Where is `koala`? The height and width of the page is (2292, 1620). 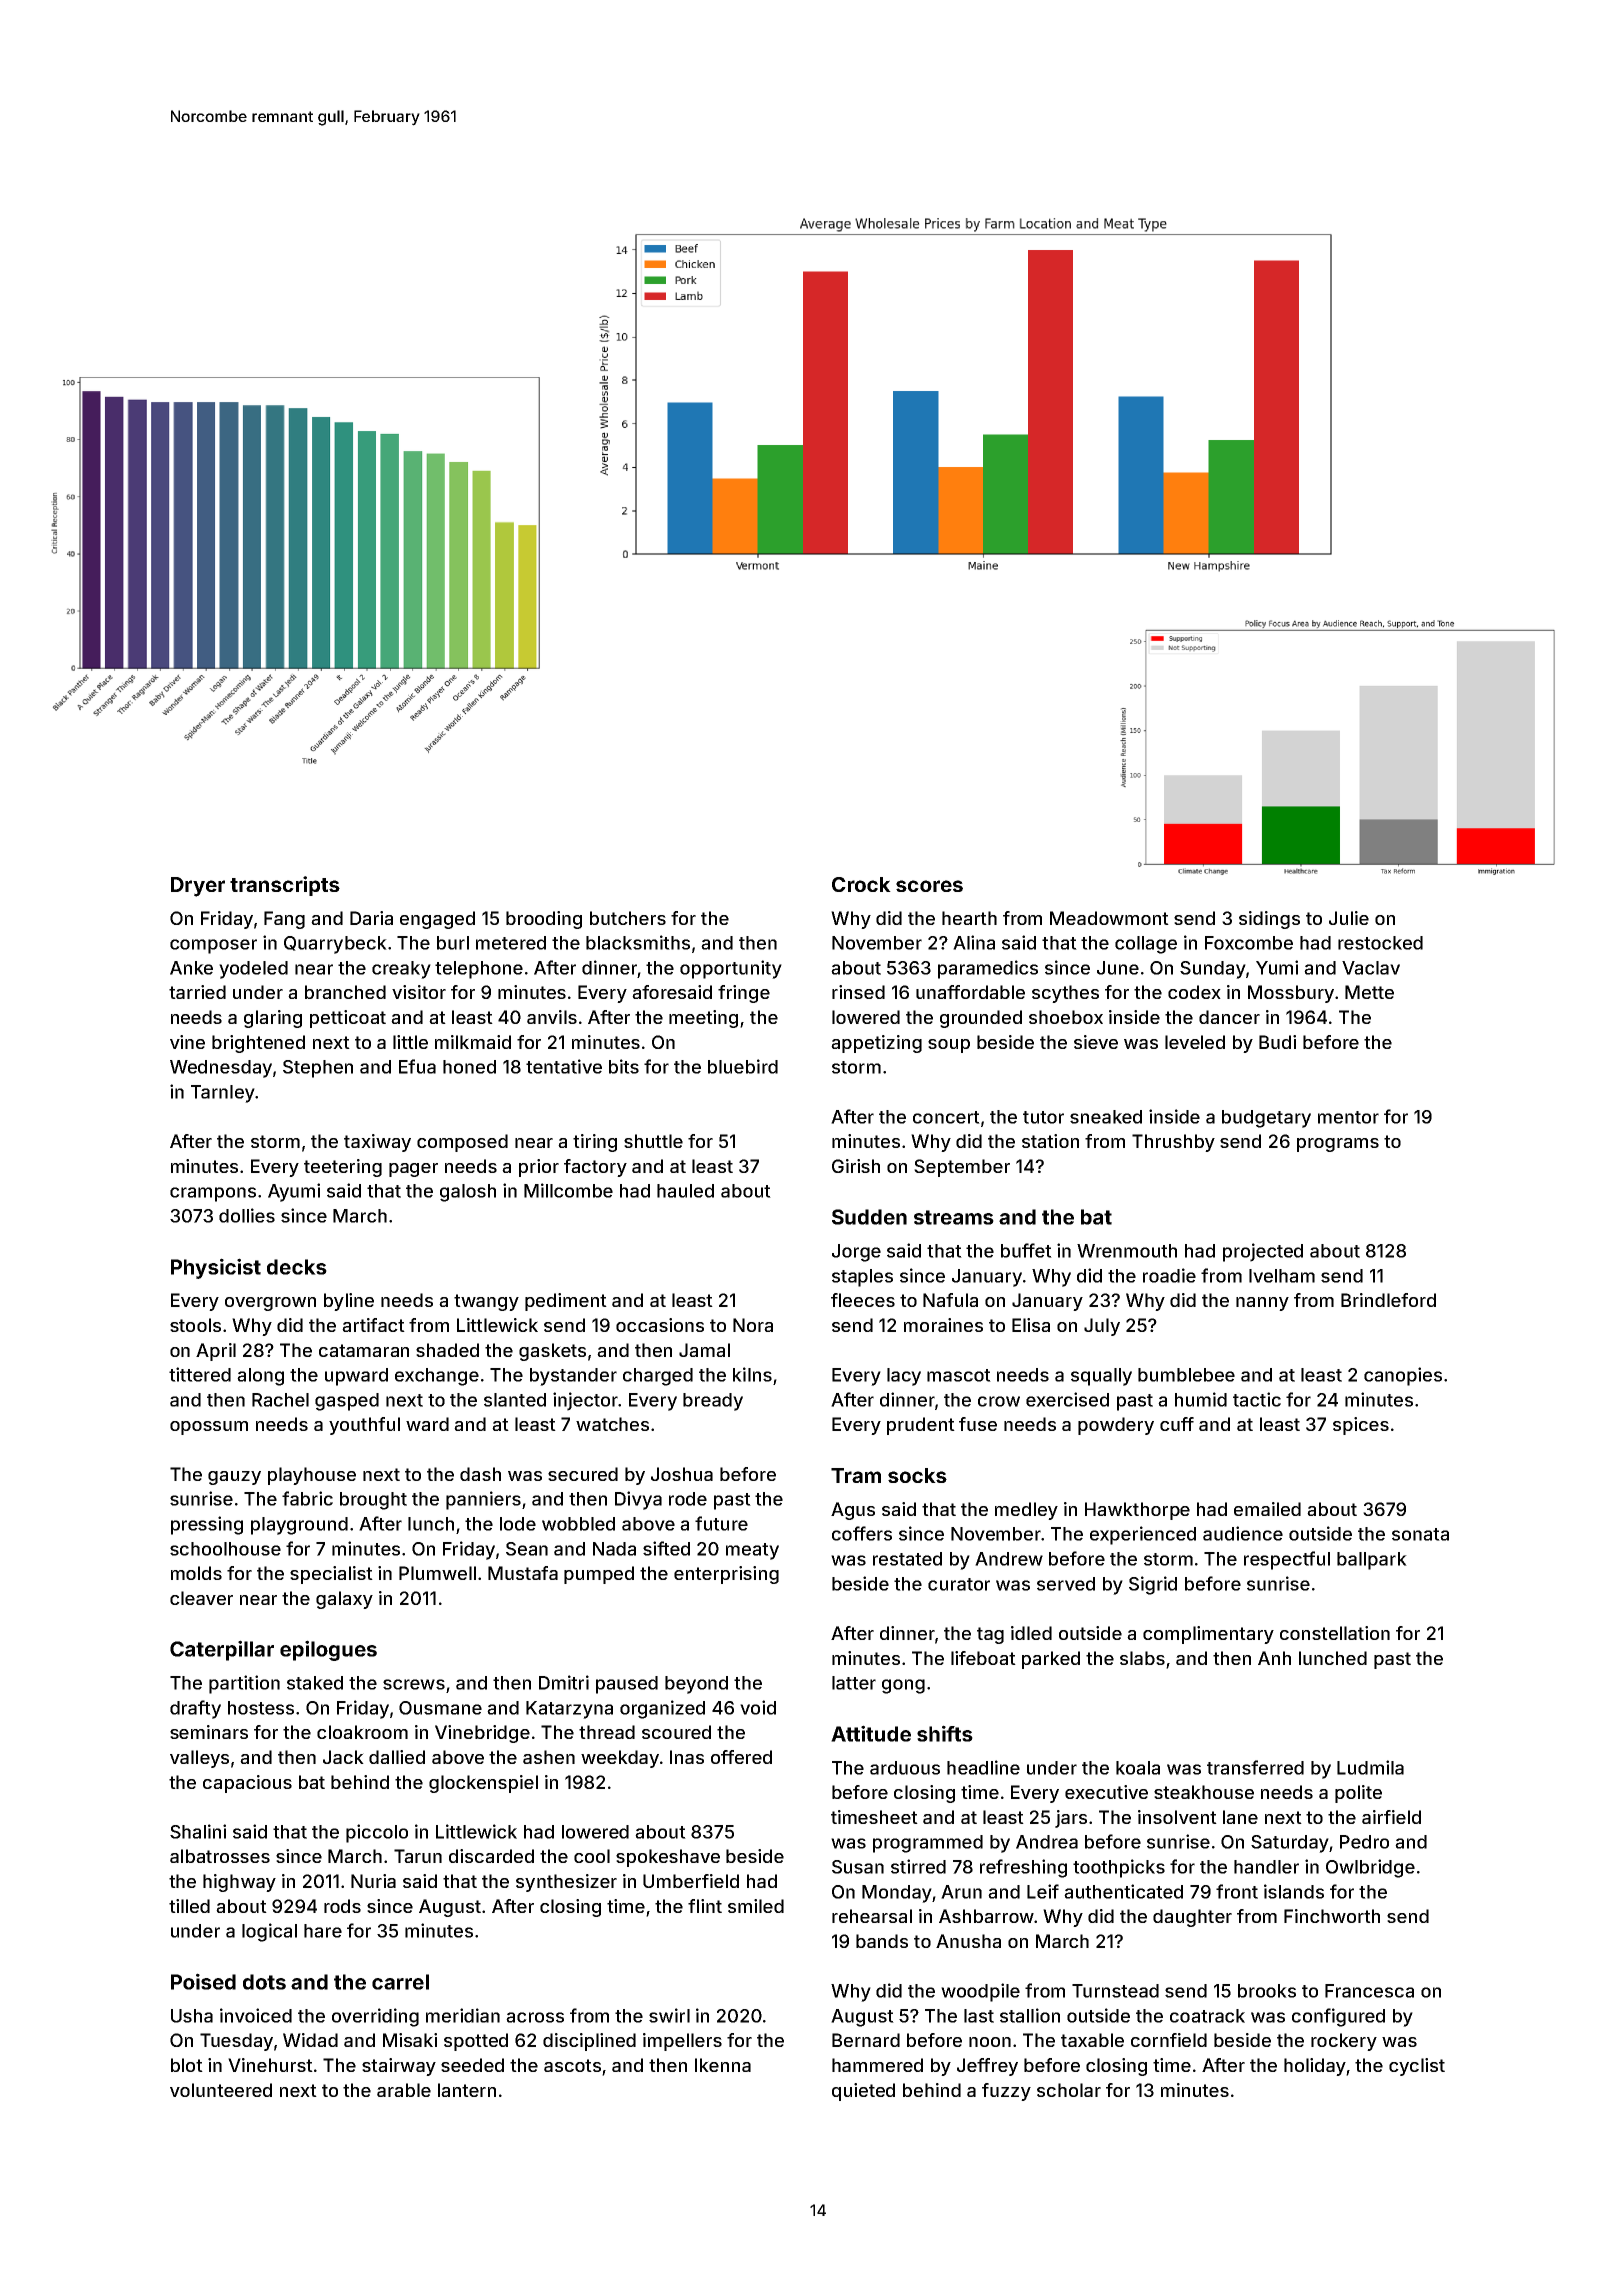
koala is located at coordinates (1138, 1768).
